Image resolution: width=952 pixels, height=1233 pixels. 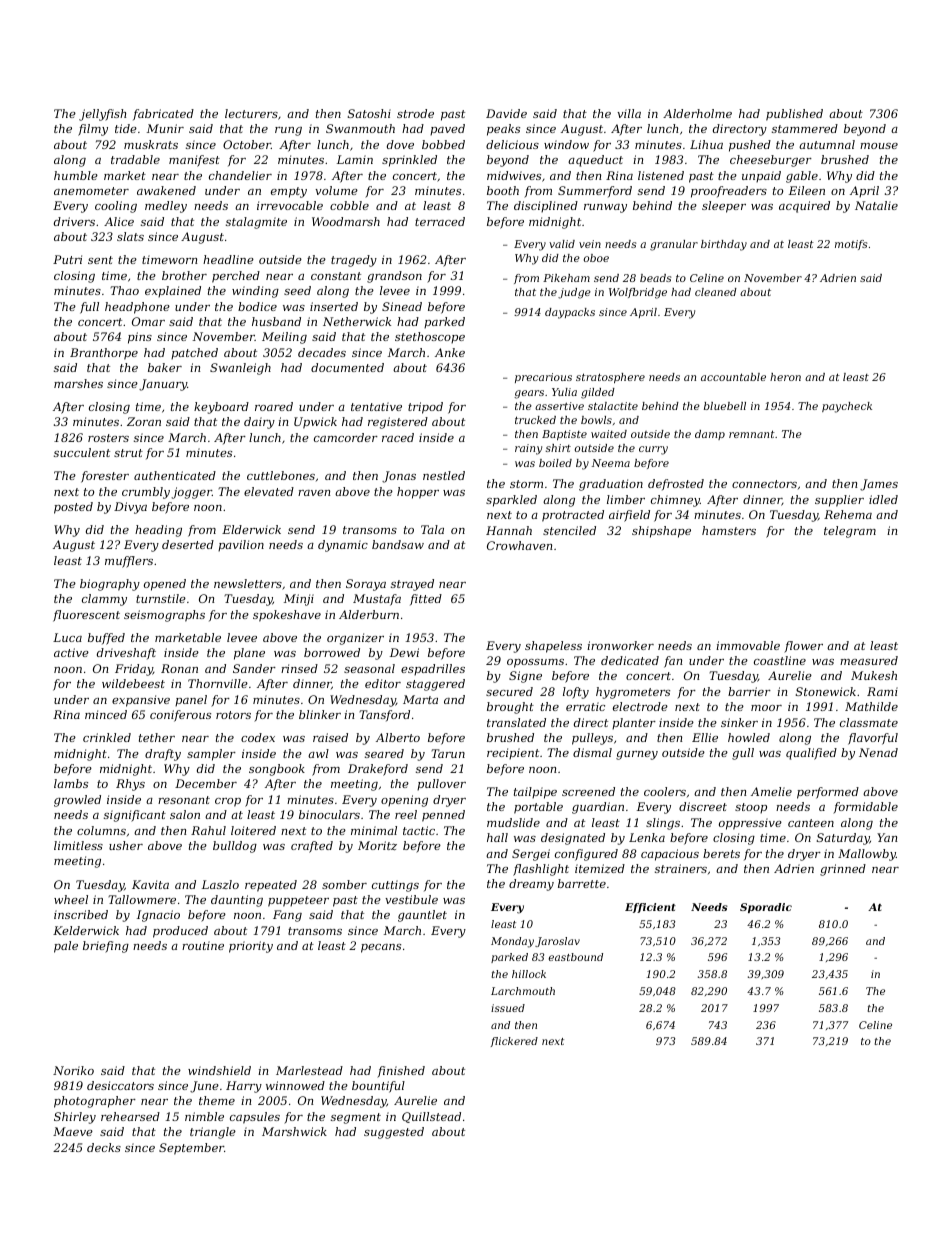 What do you see at coordinates (697, 113) in the page?
I see `Alderholme` at bounding box center [697, 113].
